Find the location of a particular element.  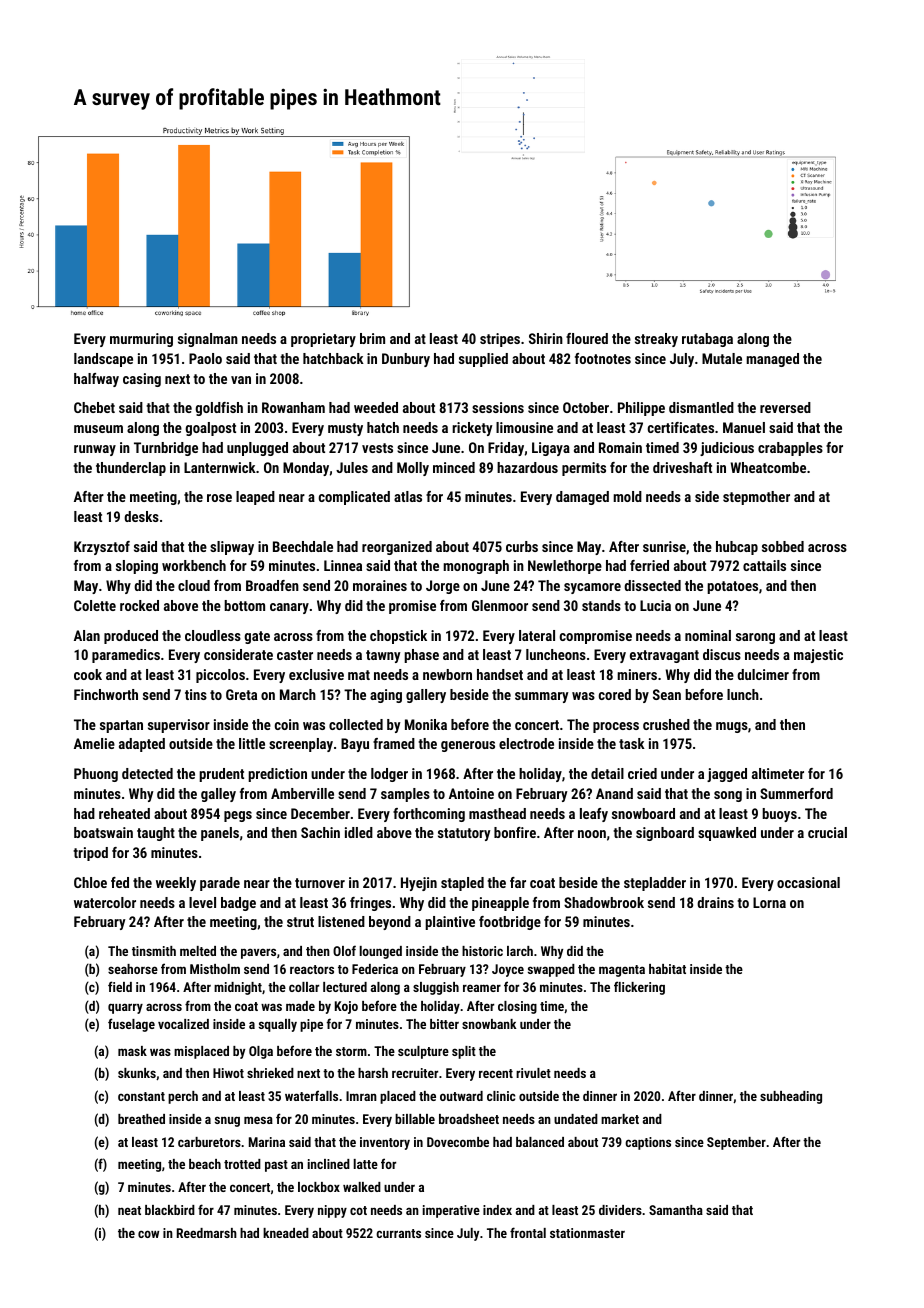

Jorge is located at coordinates (443, 587).
